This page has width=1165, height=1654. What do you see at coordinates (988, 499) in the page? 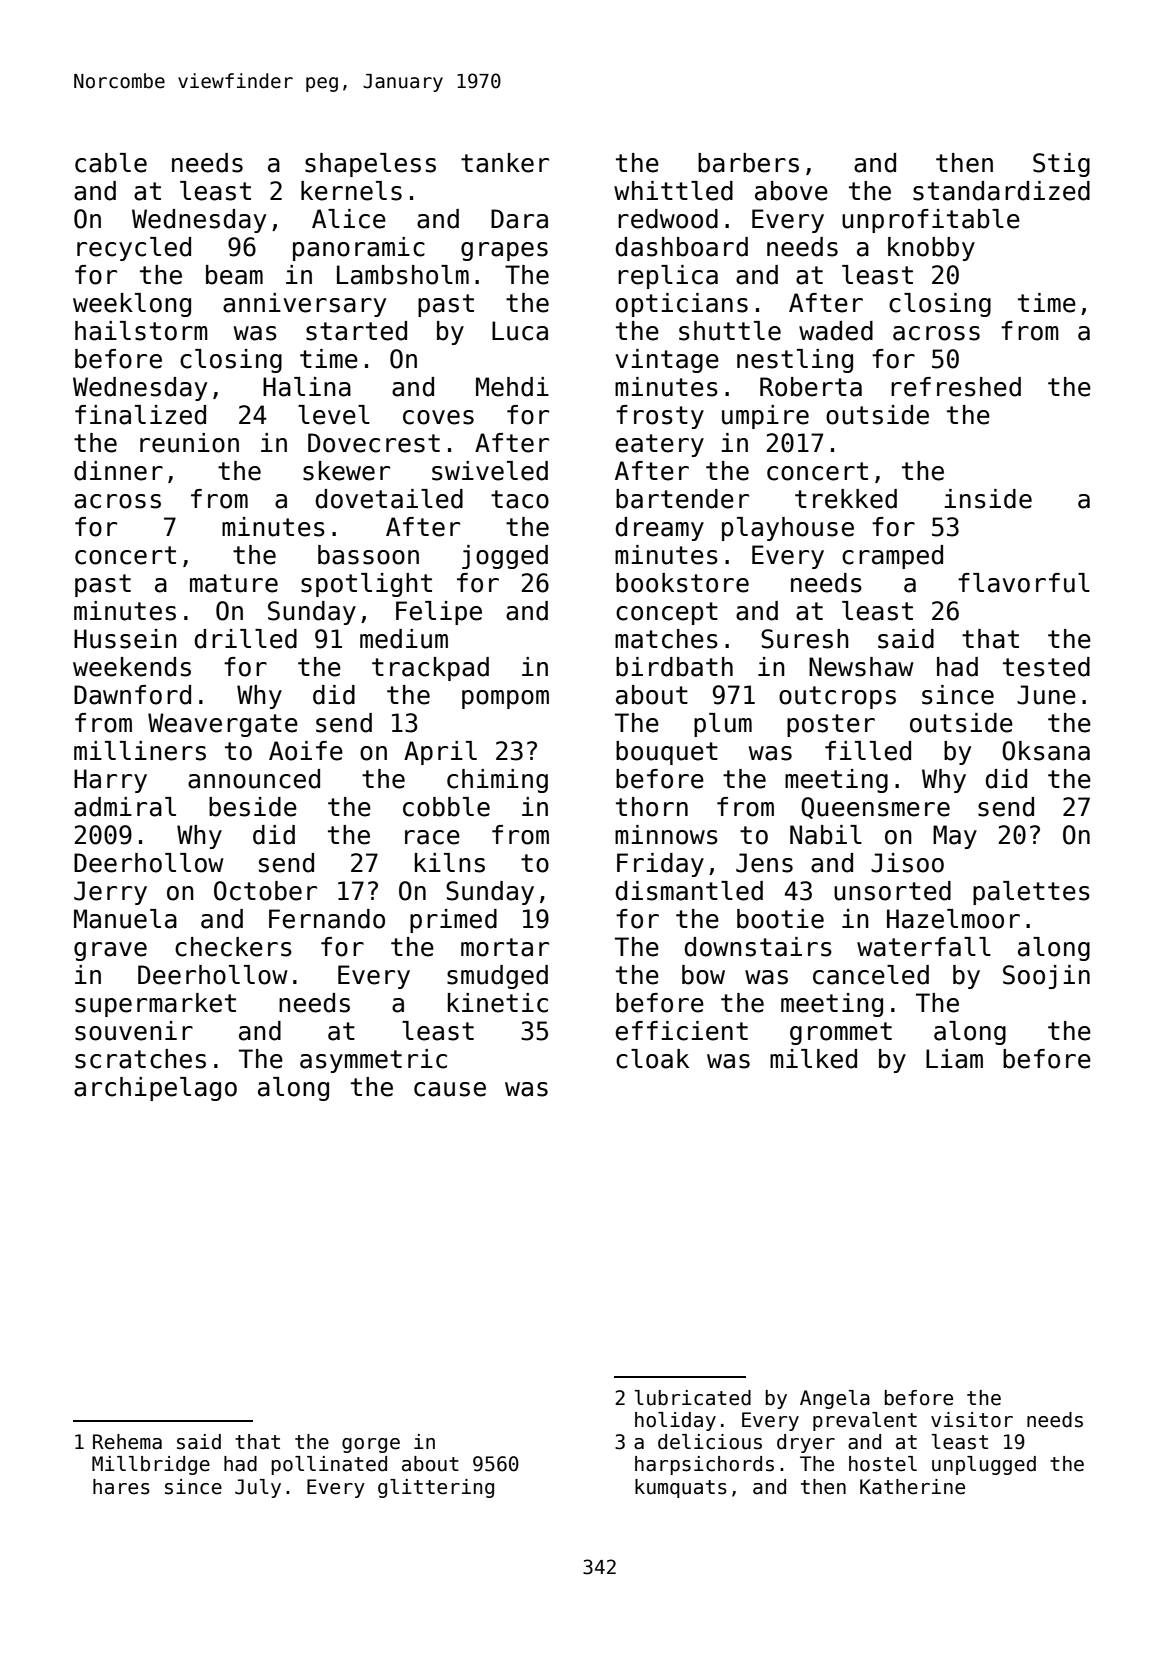
I see `inside` at bounding box center [988, 499].
